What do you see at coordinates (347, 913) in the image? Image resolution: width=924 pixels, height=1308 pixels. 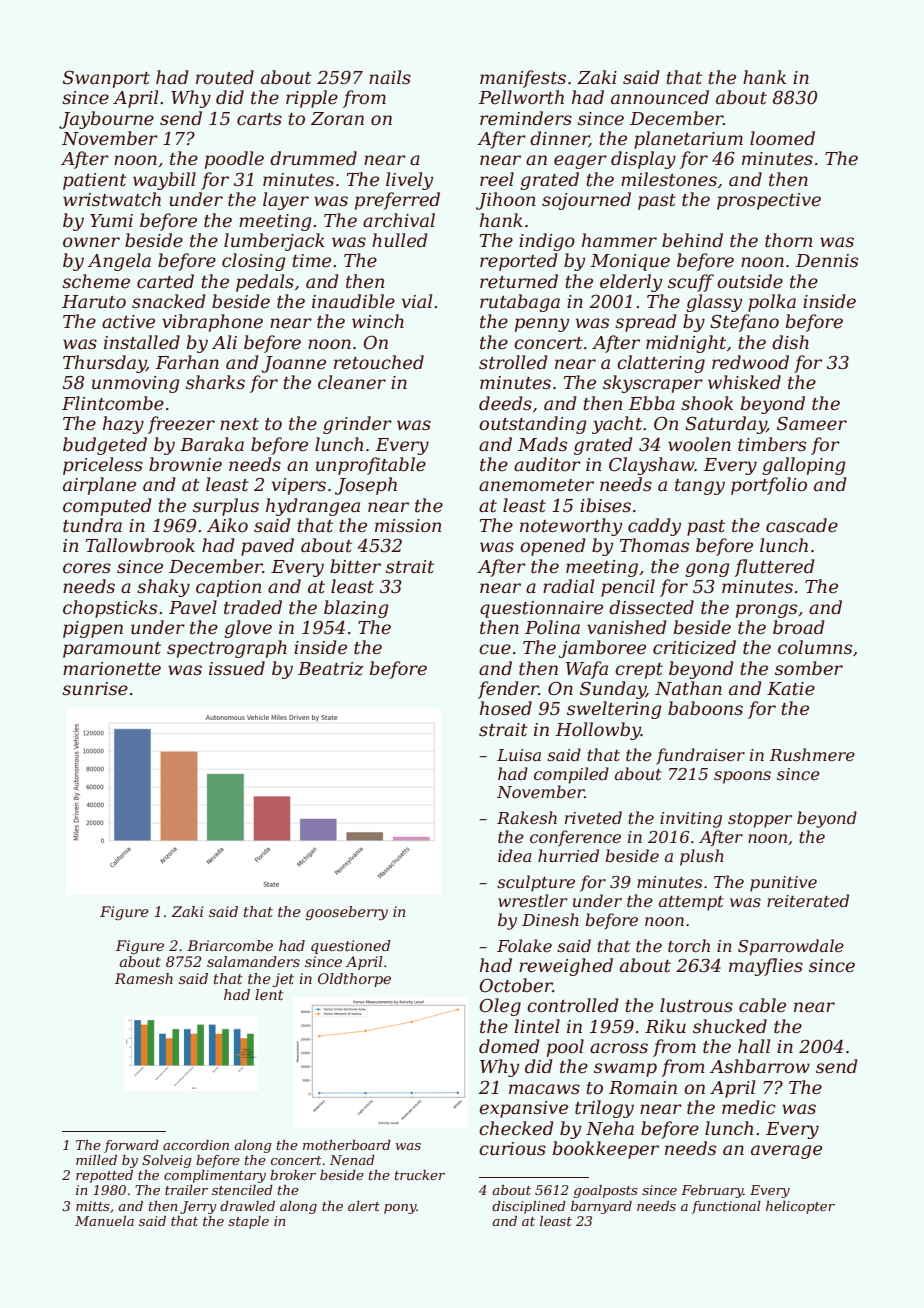 I see `gooseberry` at bounding box center [347, 913].
